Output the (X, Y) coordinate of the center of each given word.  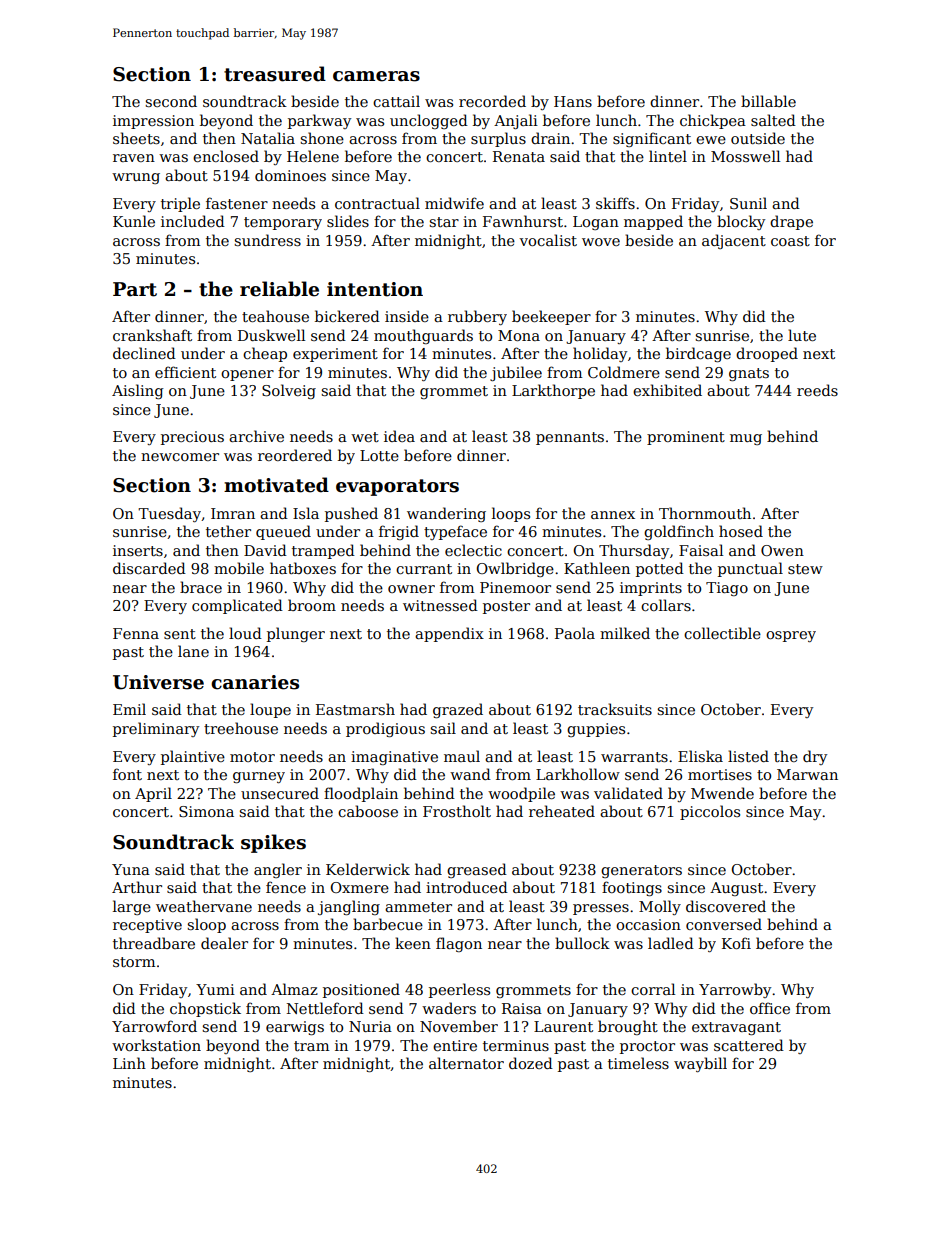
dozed (531, 1063)
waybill (700, 1064)
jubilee (516, 373)
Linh (129, 1063)
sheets (136, 138)
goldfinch (679, 532)
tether (228, 531)
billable (768, 101)
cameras (376, 76)
